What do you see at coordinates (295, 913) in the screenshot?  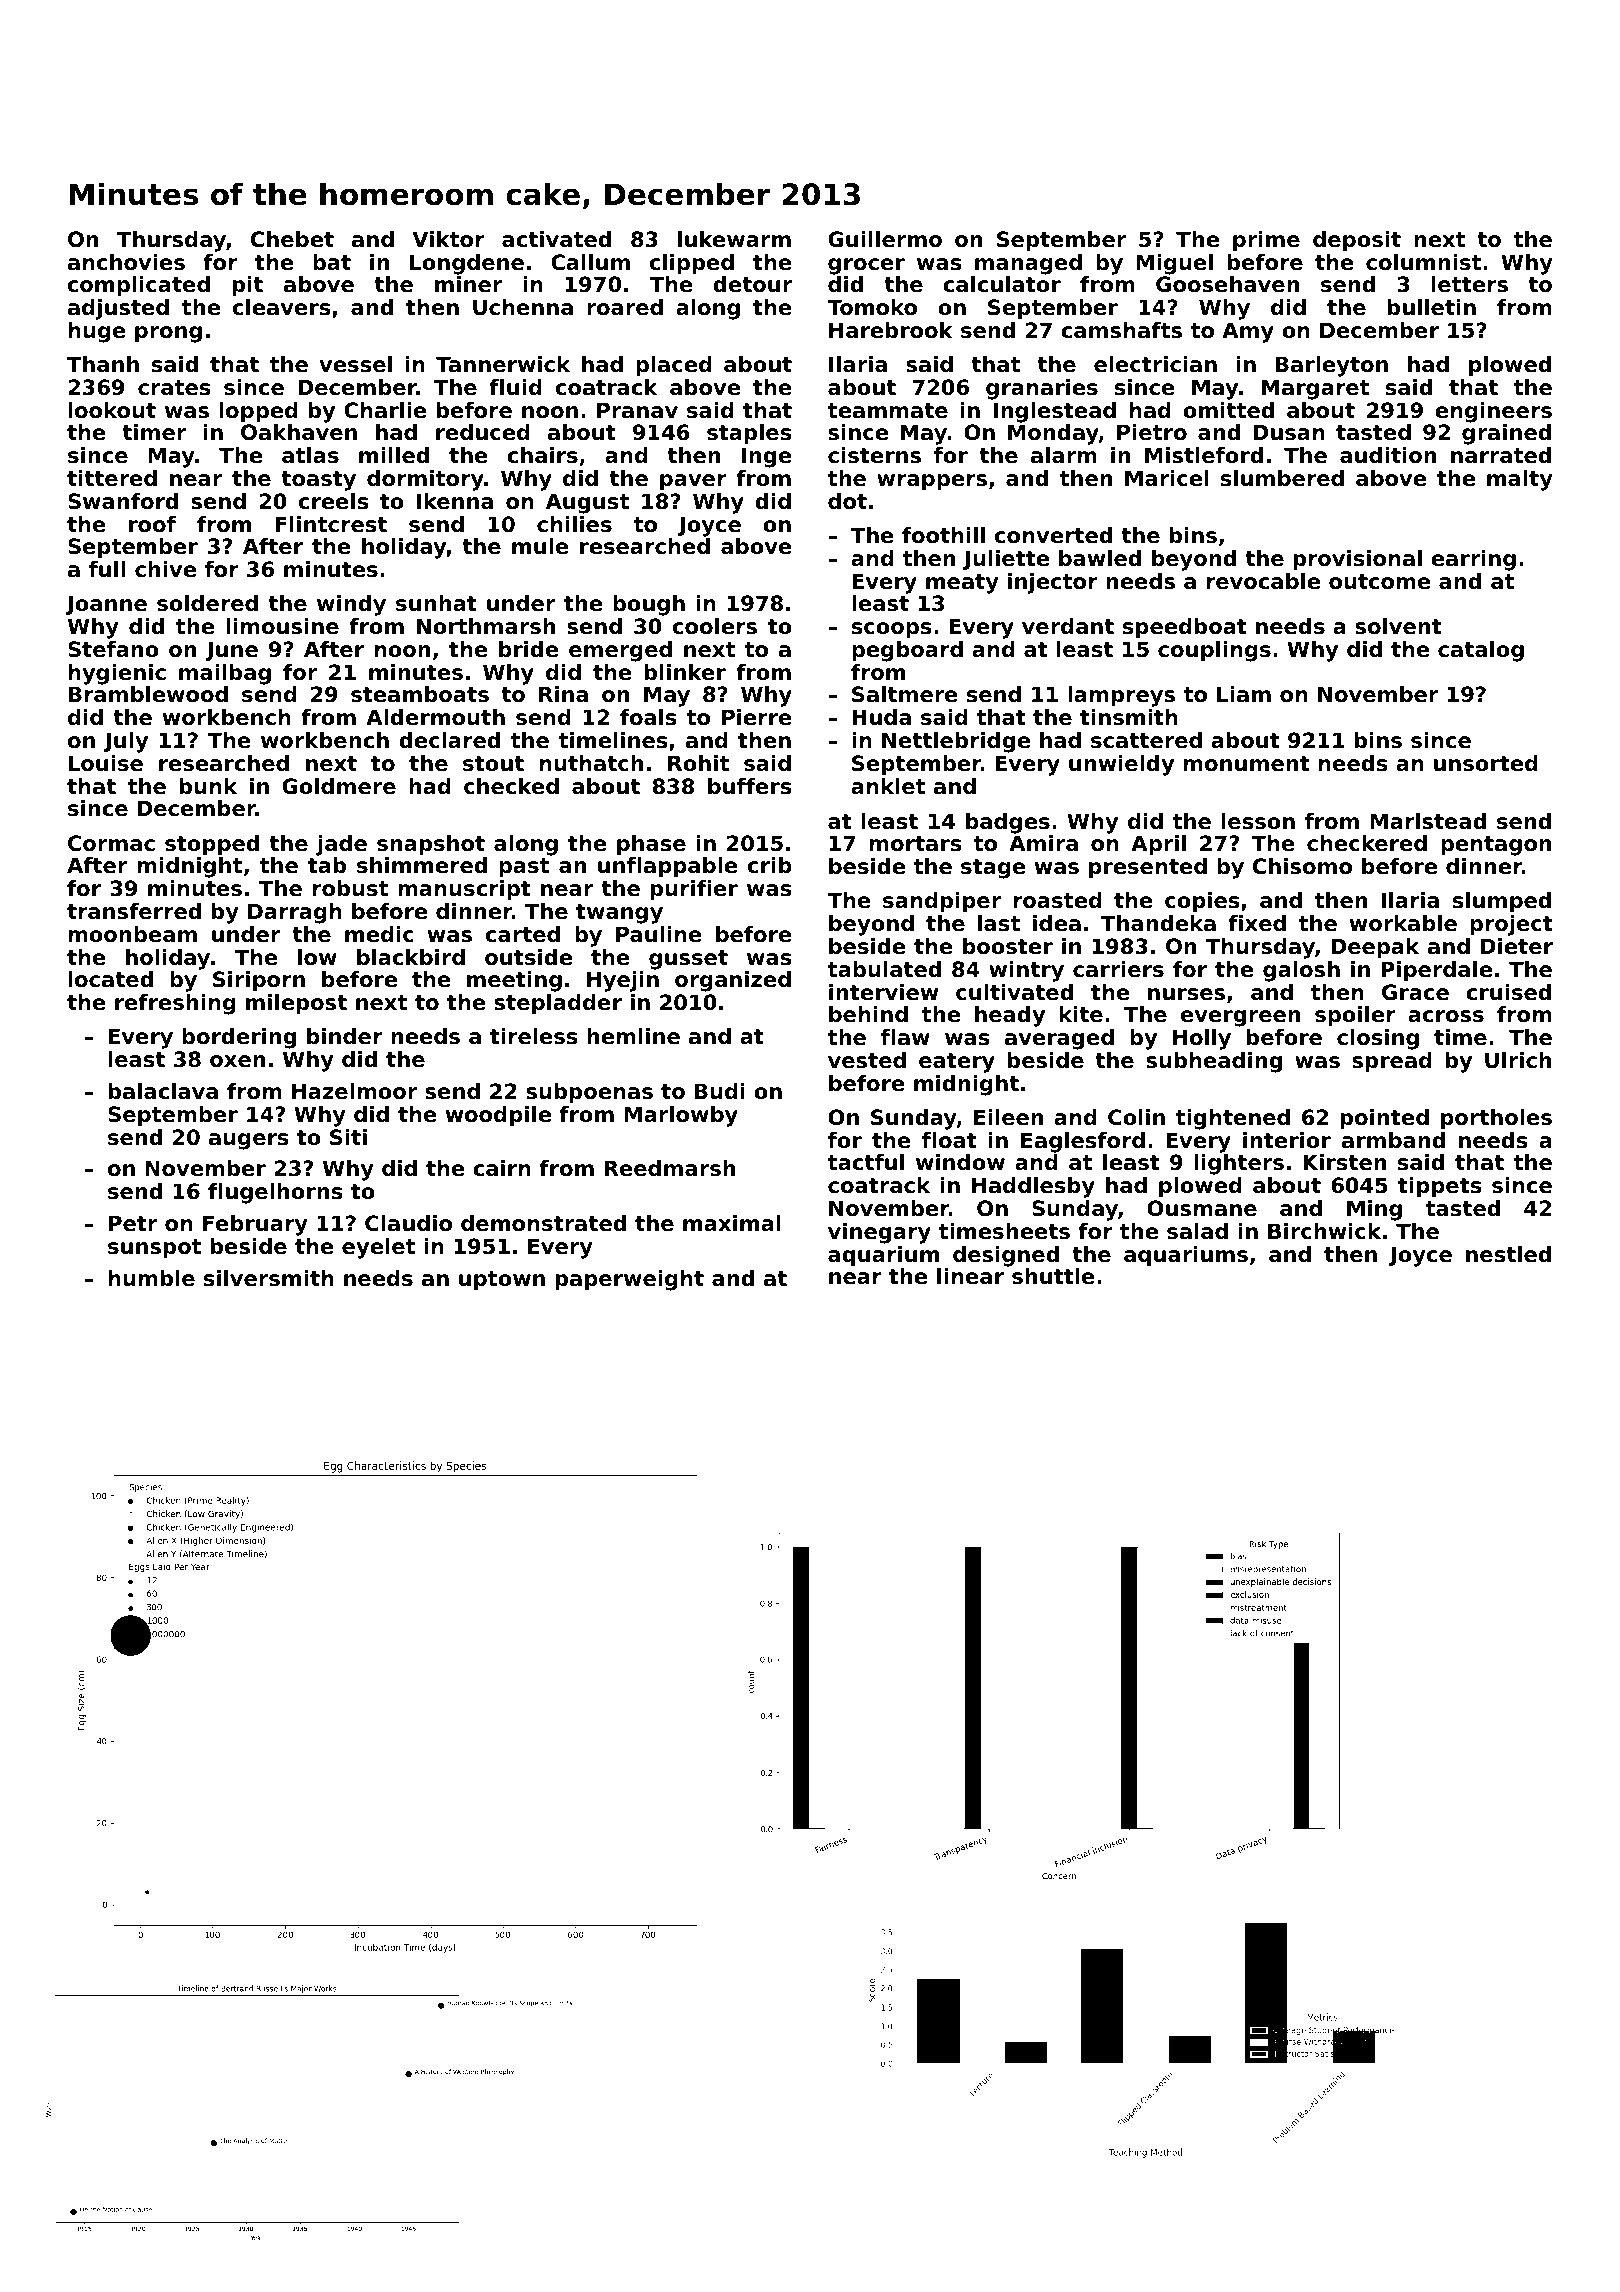 I see `Darragh` at bounding box center [295, 913].
